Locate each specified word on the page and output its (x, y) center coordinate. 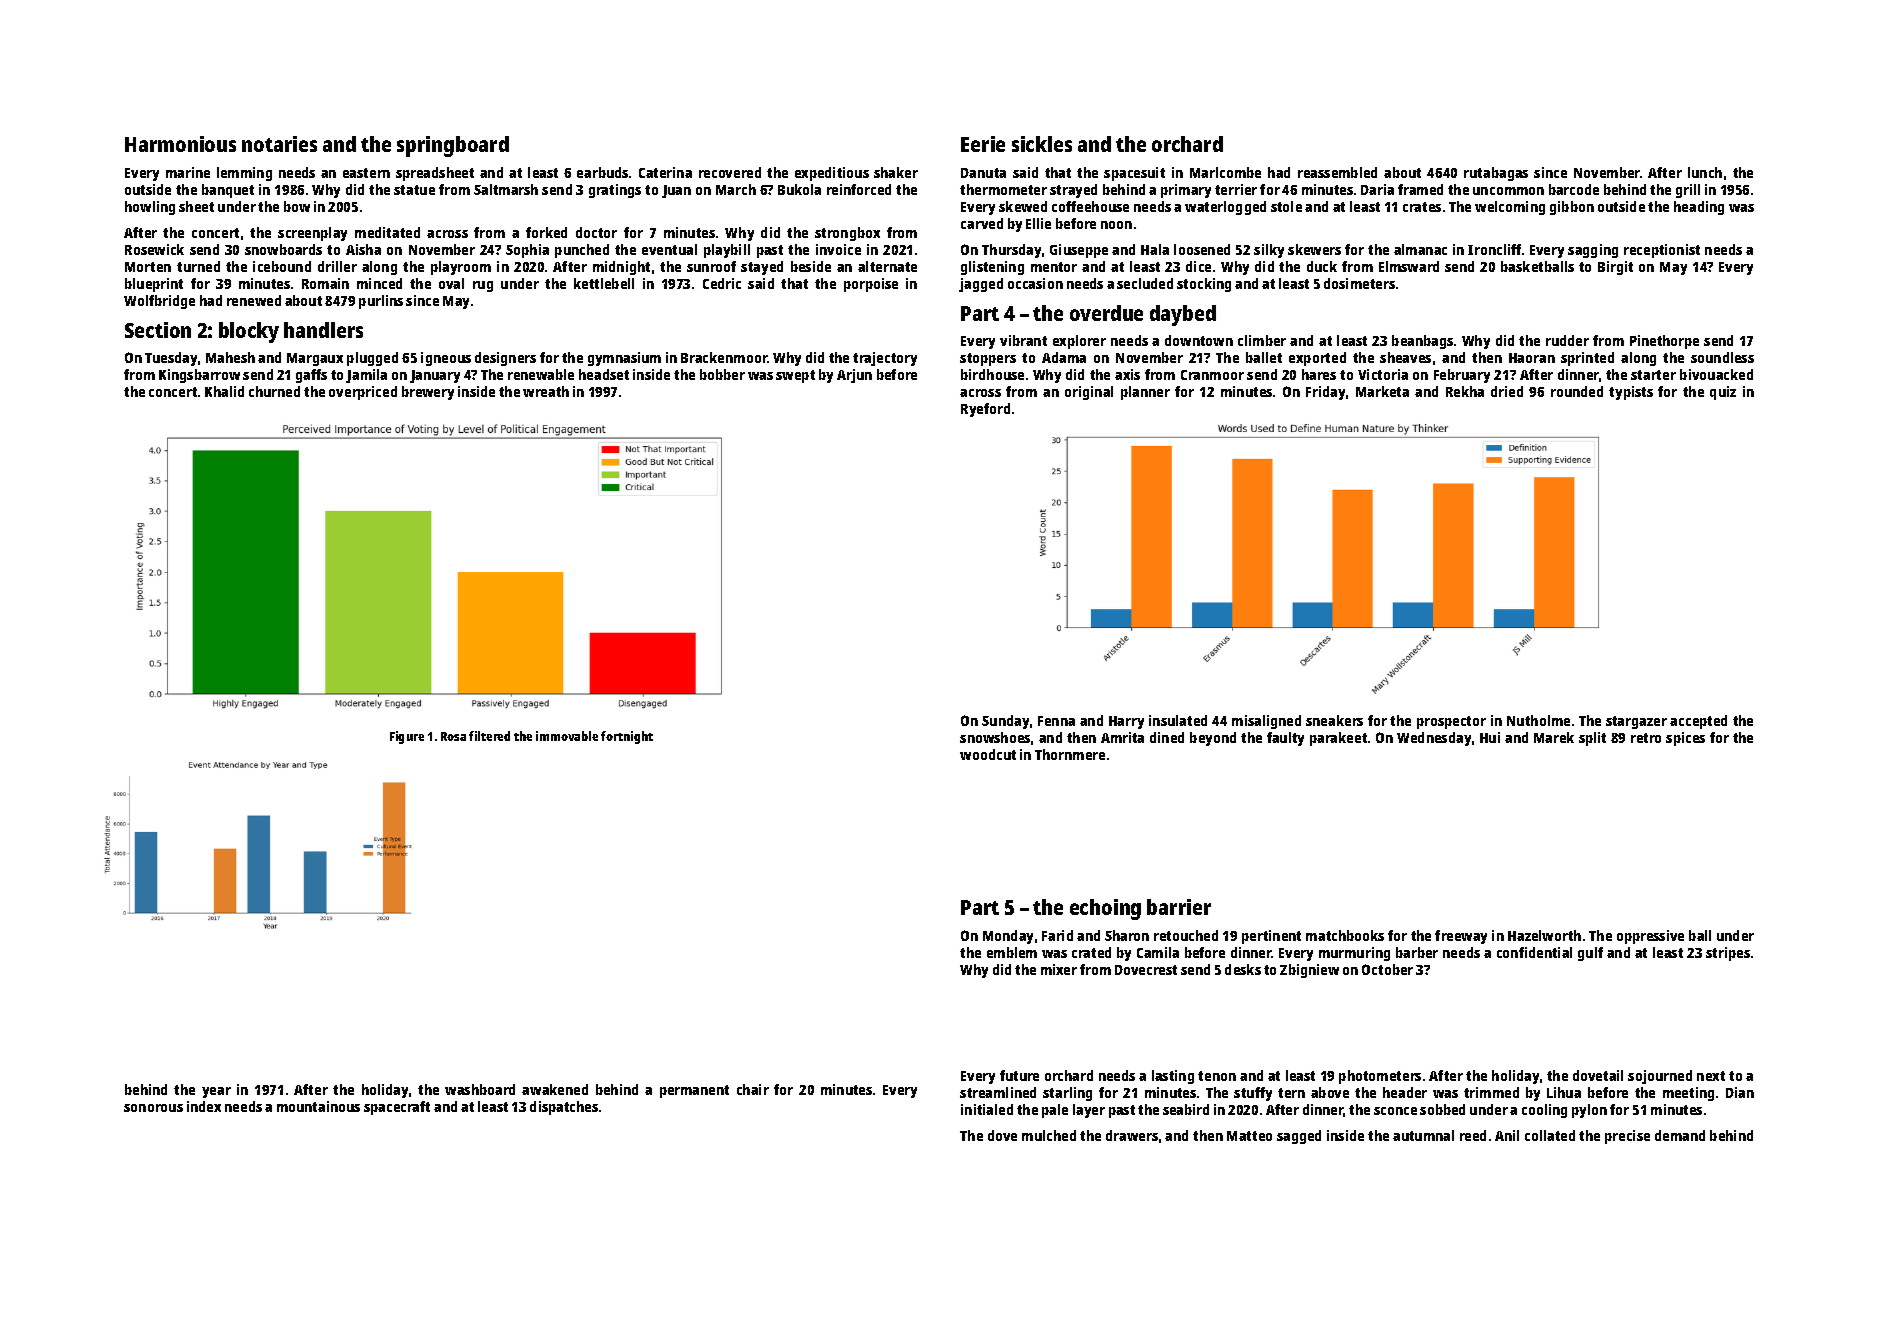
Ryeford (985, 410)
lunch (1705, 172)
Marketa (1382, 391)
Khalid (224, 391)
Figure (407, 737)
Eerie (983, 144)
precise (1627, 1137)
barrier (1179, 907)
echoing (1105, 909)
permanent (694, 1091)
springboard (453, 146)
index (204, 1106)
